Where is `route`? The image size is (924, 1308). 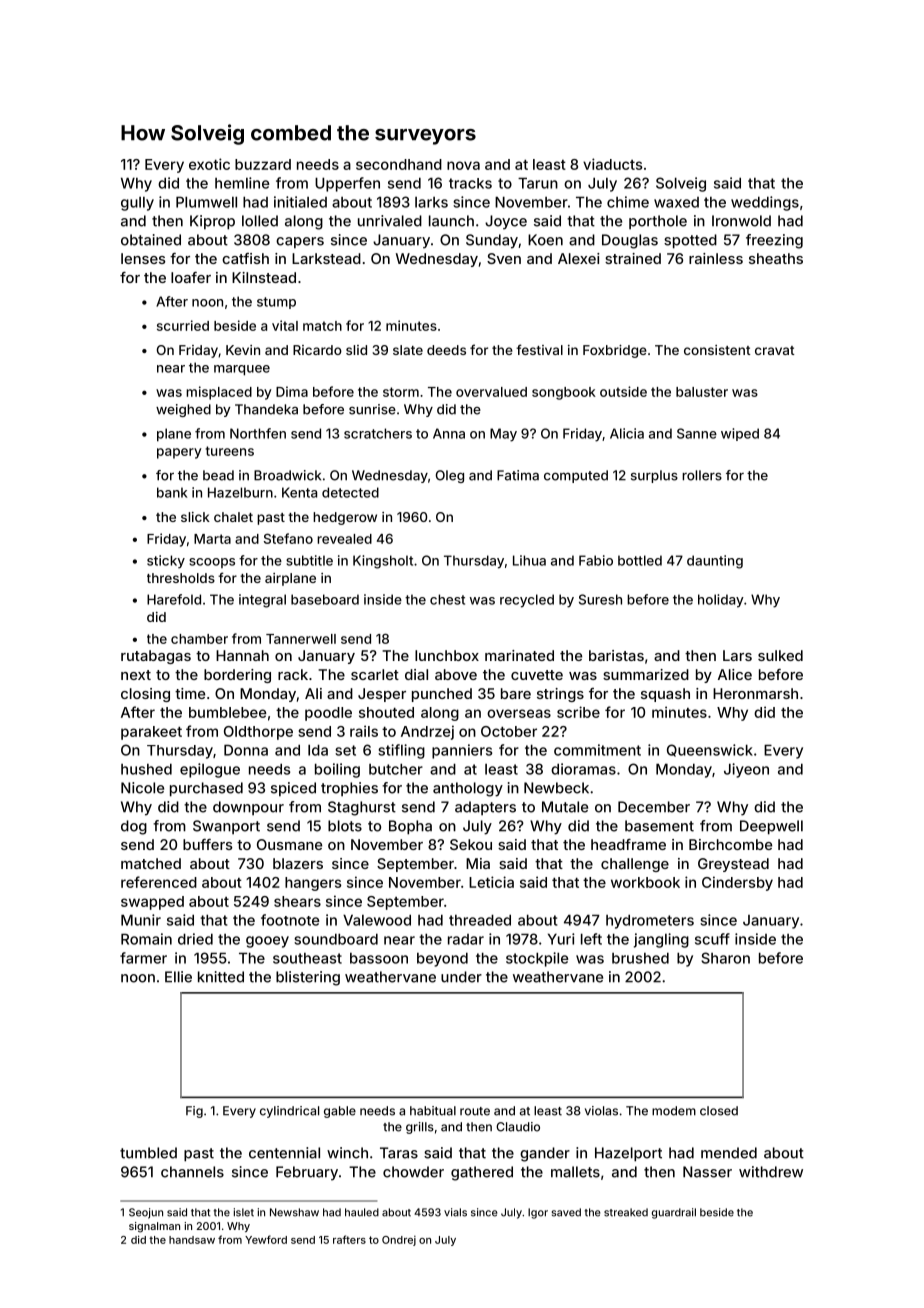 route is located at coordinates (475, 1111).
